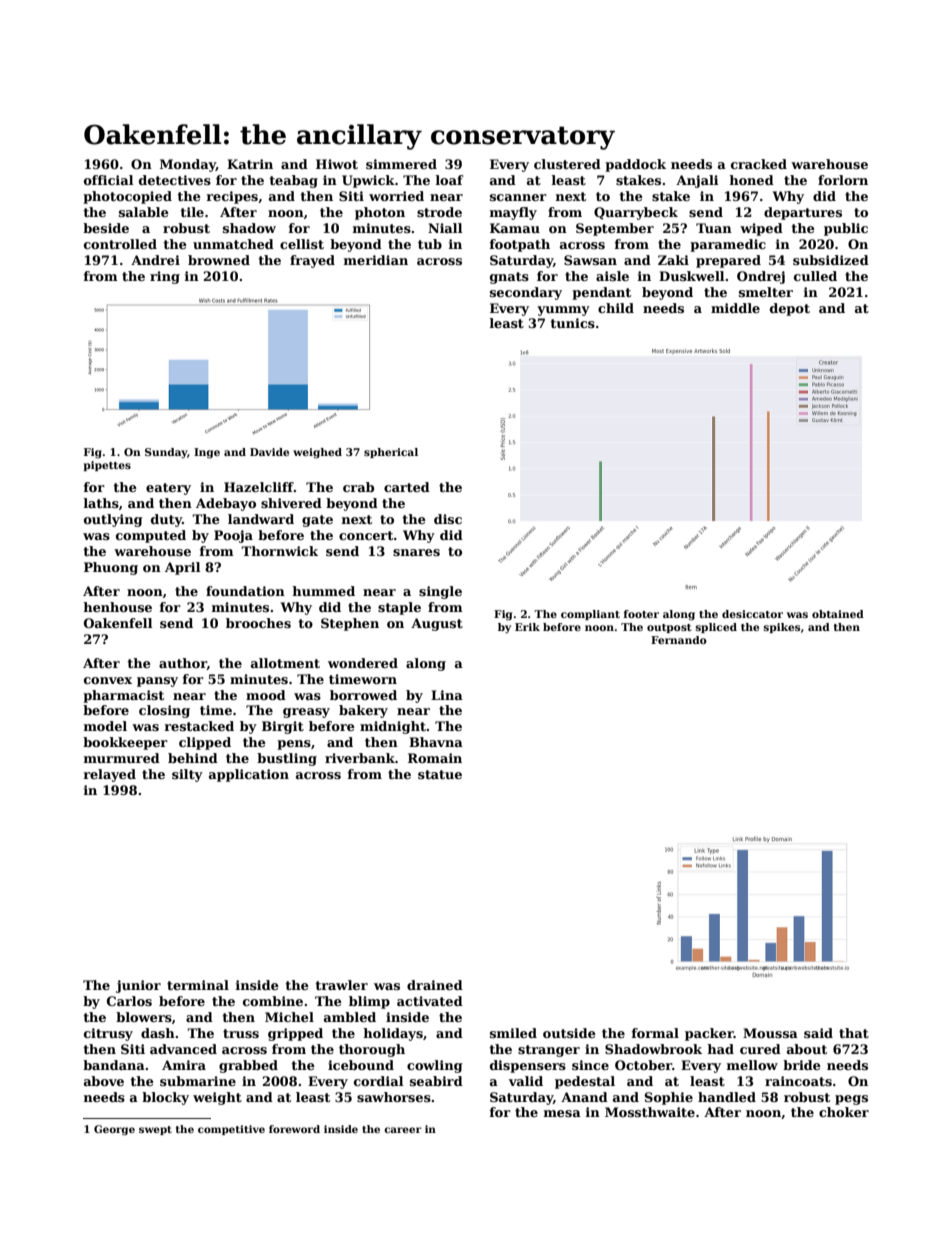 This screenshot has width=952, height=1233. Describe the element at coordinates (231, 1130) in the screenshot. I see `competitive` at that location.
